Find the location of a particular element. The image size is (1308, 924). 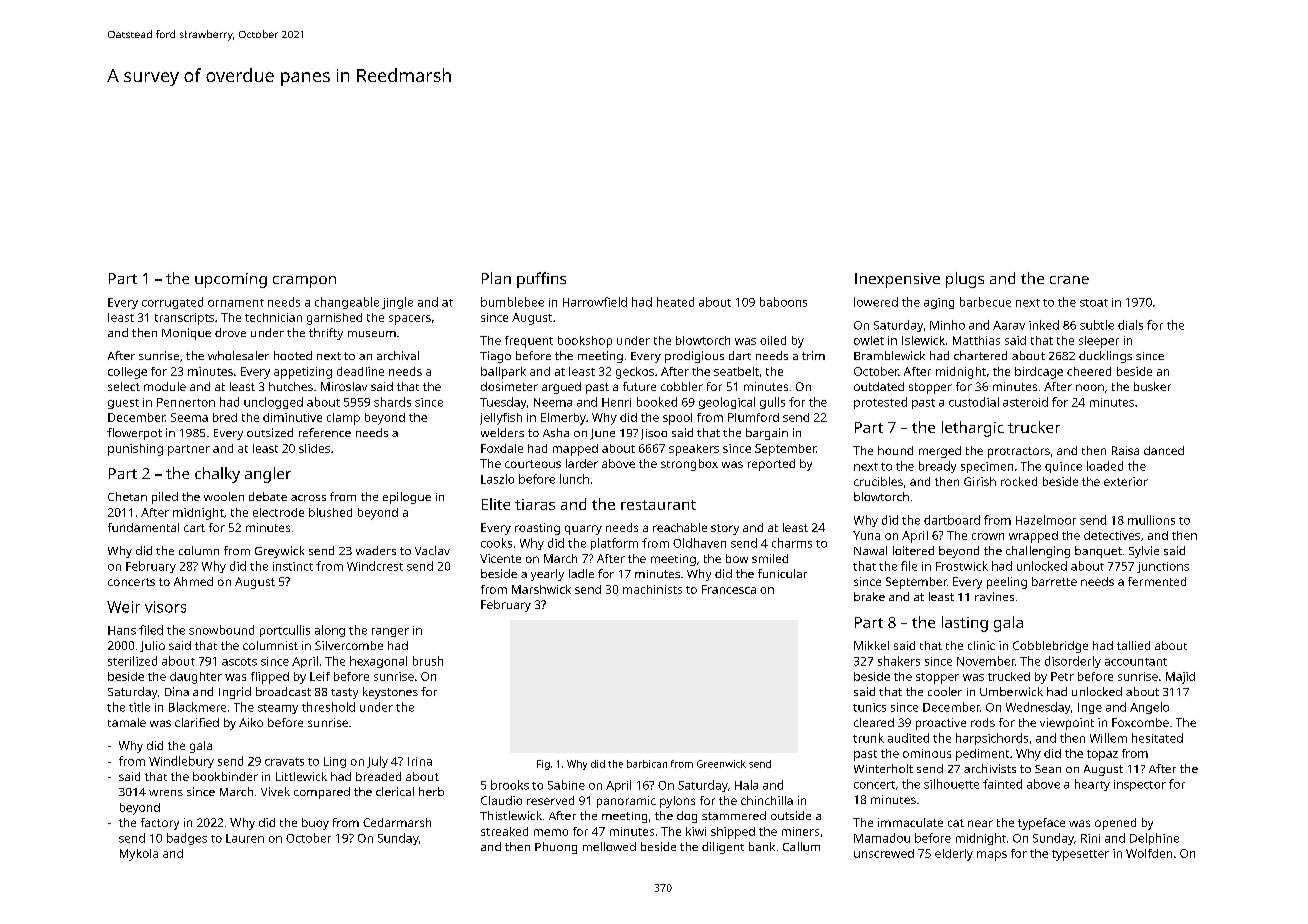

barbican is located at coordinates (647, 764).
